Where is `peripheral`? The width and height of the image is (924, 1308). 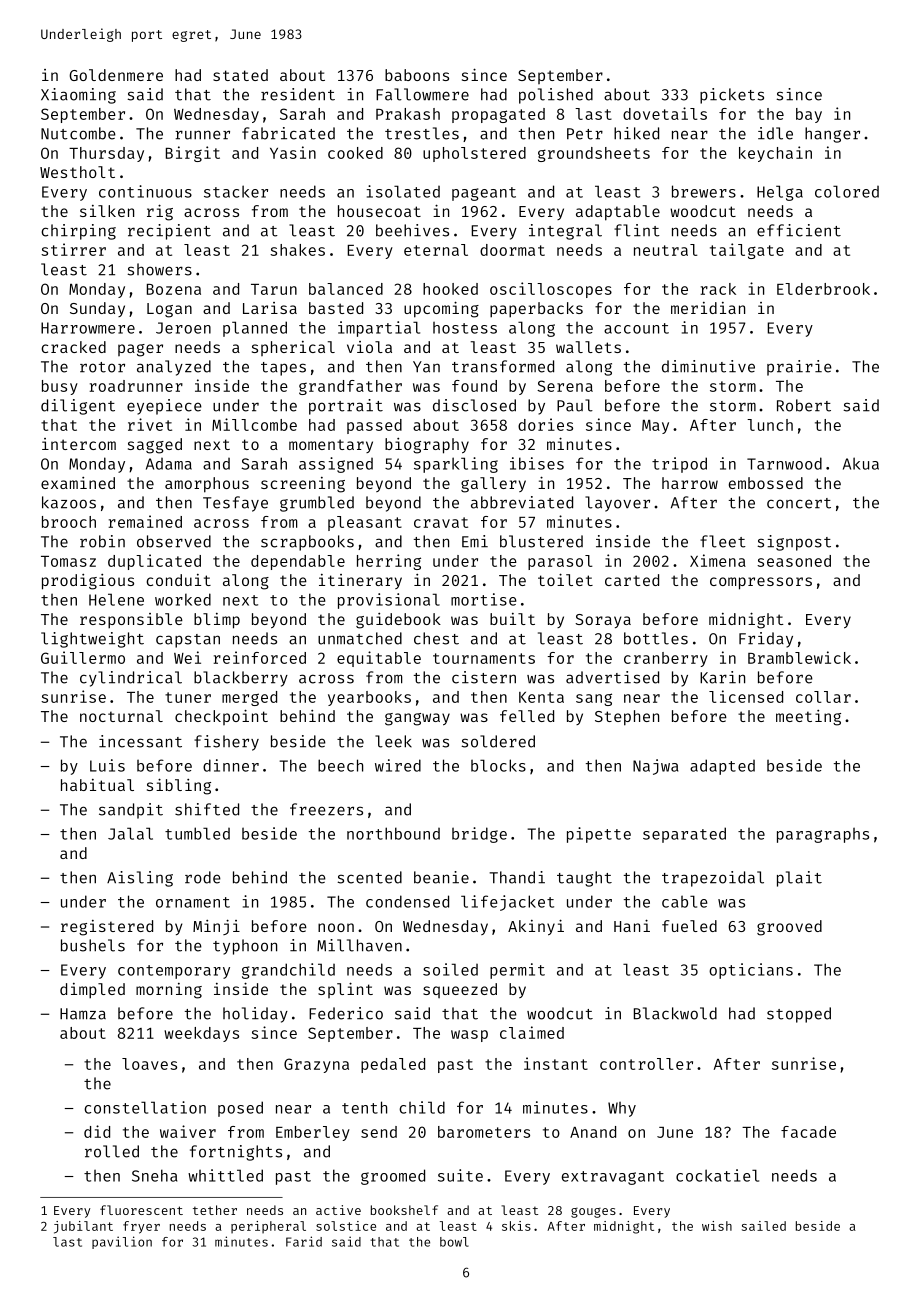 peripheral is located at coordinates (268, 1227).
